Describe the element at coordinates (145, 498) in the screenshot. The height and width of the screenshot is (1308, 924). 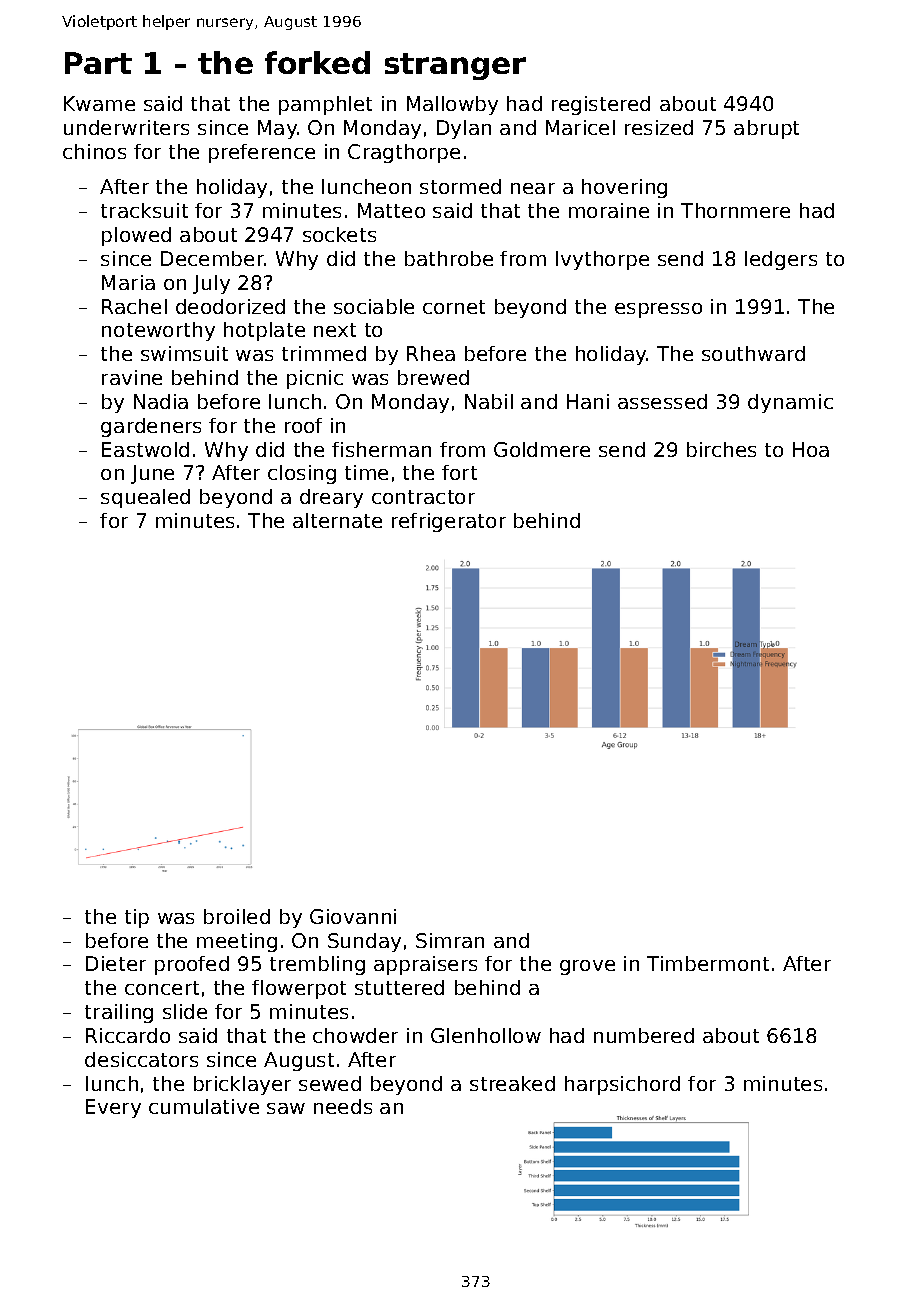
I see `squealed` at that location.
